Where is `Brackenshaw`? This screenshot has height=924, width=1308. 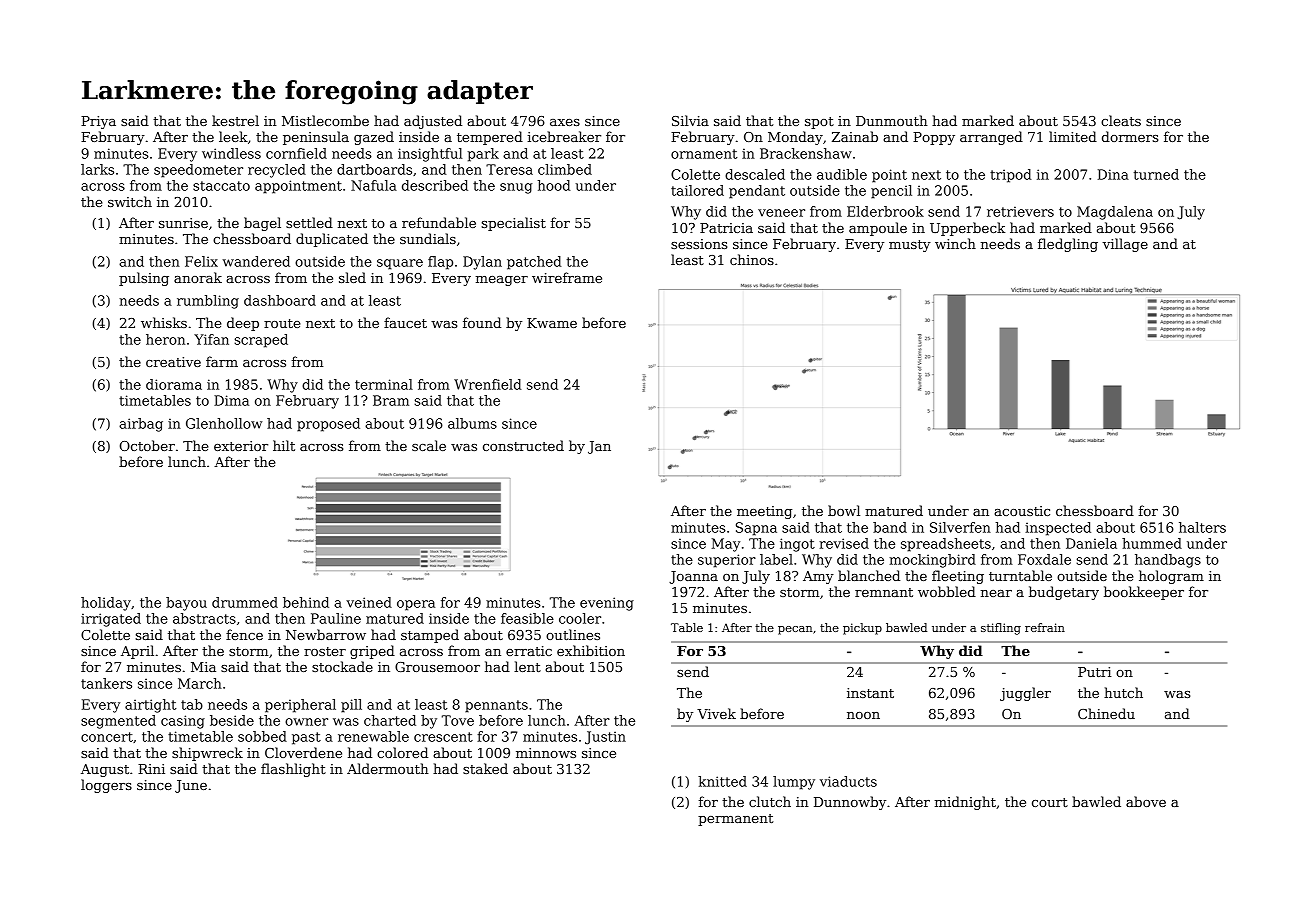
Brackenshaw is located at coordinates (806, 153).
